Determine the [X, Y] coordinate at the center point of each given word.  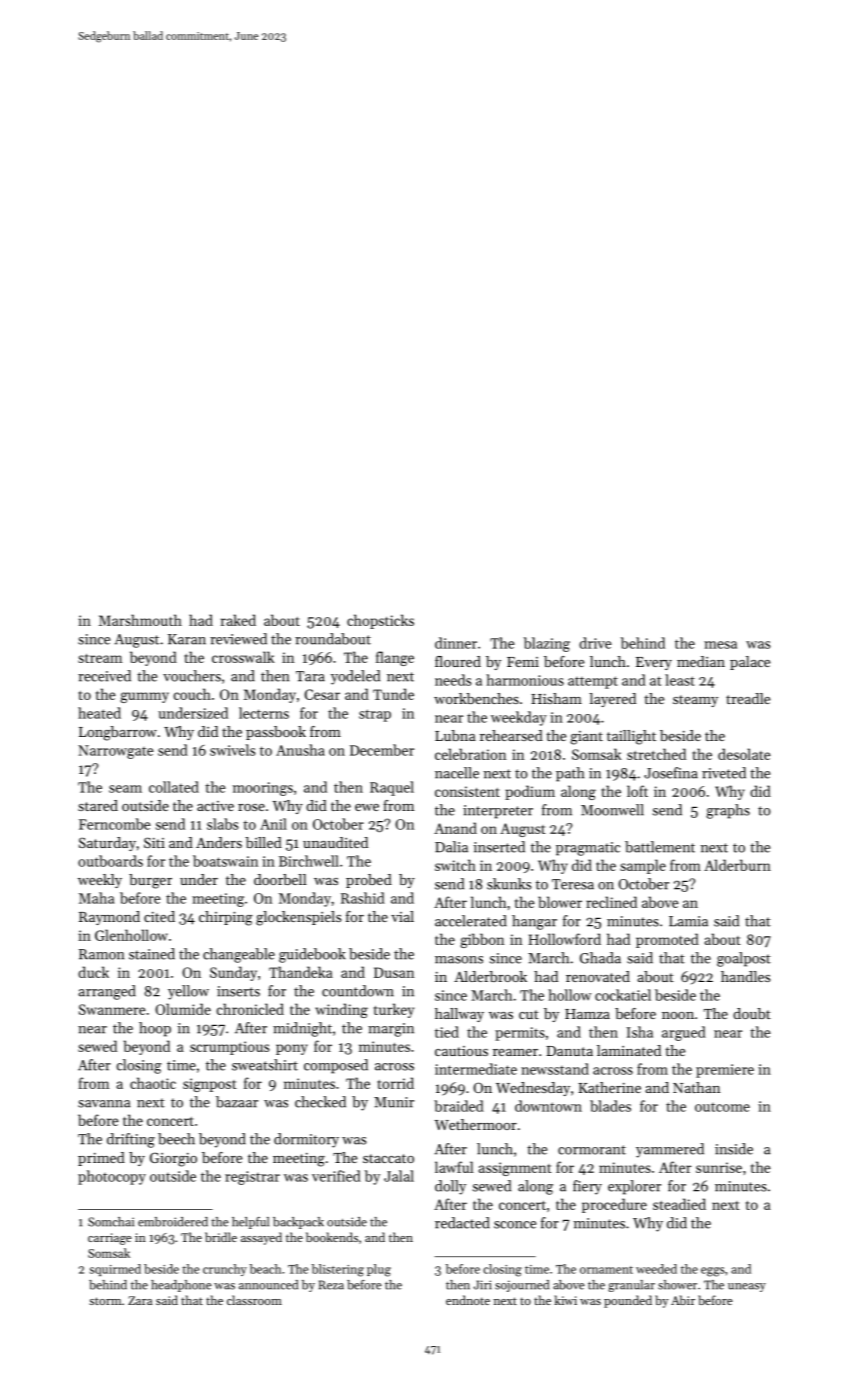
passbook [276, 733]
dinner [456, 643]
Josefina [671, 773]
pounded [628, 1301]
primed [101, 1159]
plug [379, 1270]
